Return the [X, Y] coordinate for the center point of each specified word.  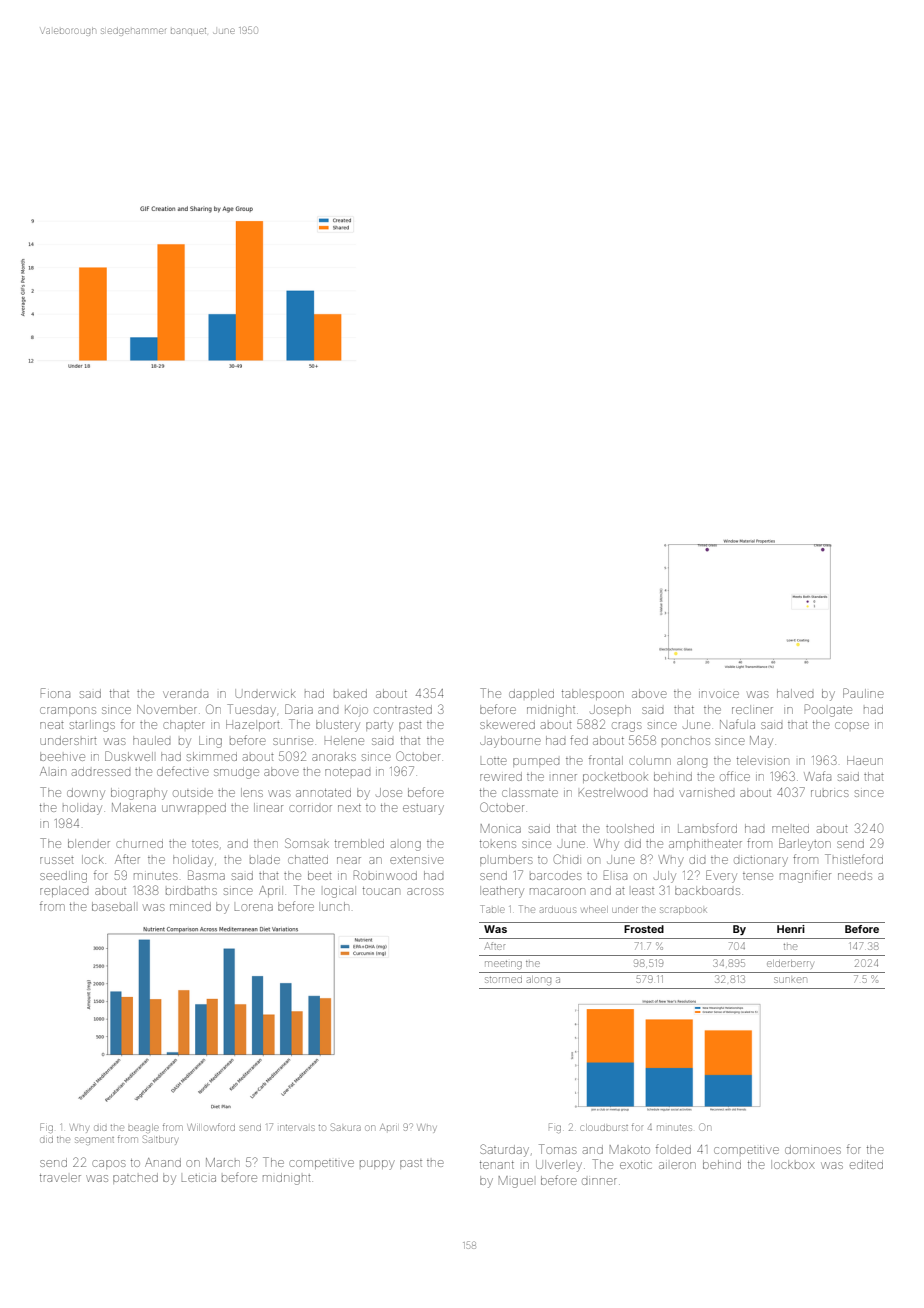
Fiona [55, 693]
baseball [113, 906]
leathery [502, 892]
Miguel [516, 1182]
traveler [60, 1178]
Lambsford [707, 828]
